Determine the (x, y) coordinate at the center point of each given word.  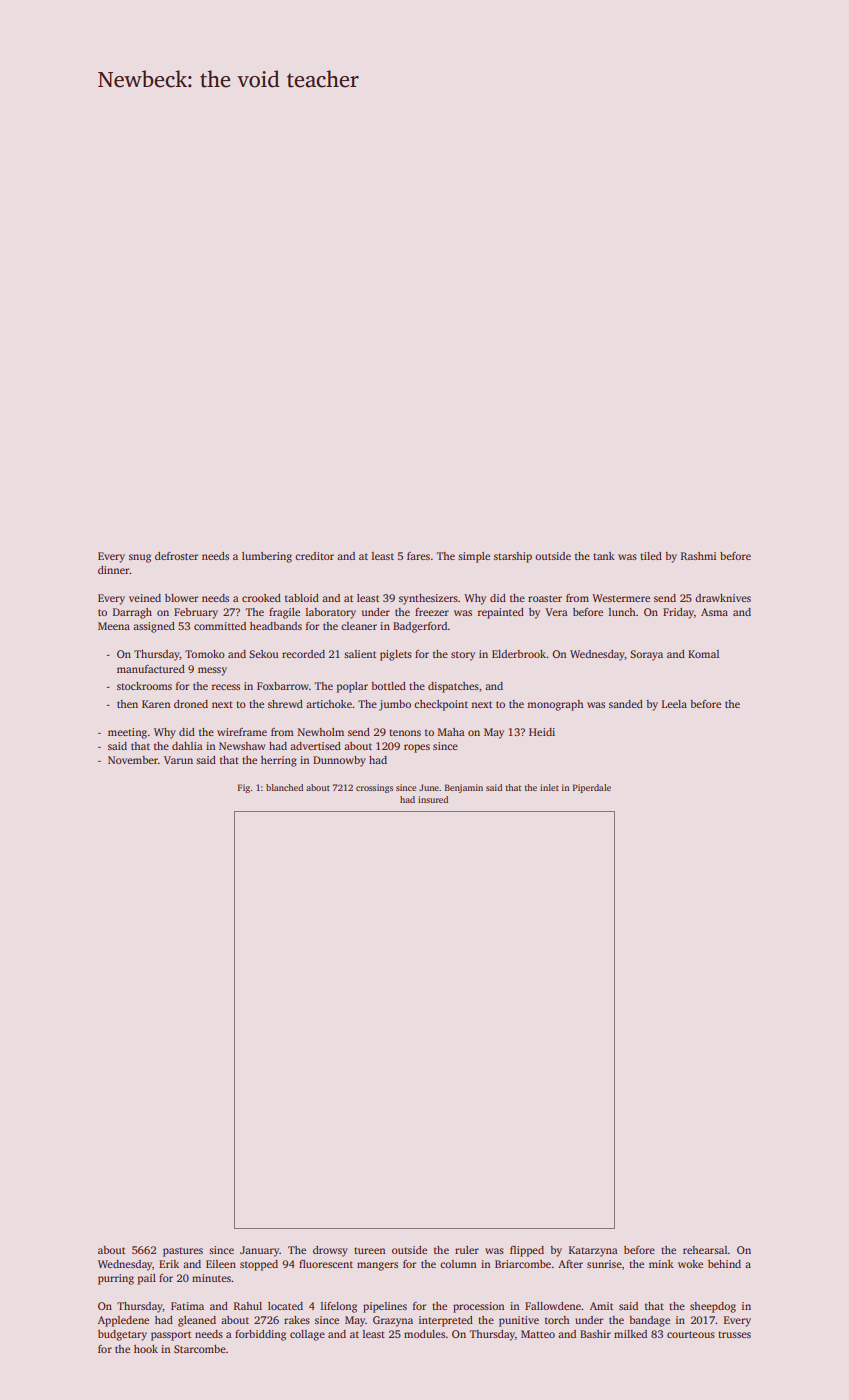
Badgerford (420, 627)
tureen (369, 1250)
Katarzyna (593, 1251)
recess (226, 687)
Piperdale (592, 788)
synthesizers (428, 599)
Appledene (123, 1321)
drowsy (330, 1251)
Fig (244, 788)
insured (433, 799)
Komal (703, 654)
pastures (183, 1252)
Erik (169, 1264)
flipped (527, 1251)
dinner (114, 570)
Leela (674, 704)
